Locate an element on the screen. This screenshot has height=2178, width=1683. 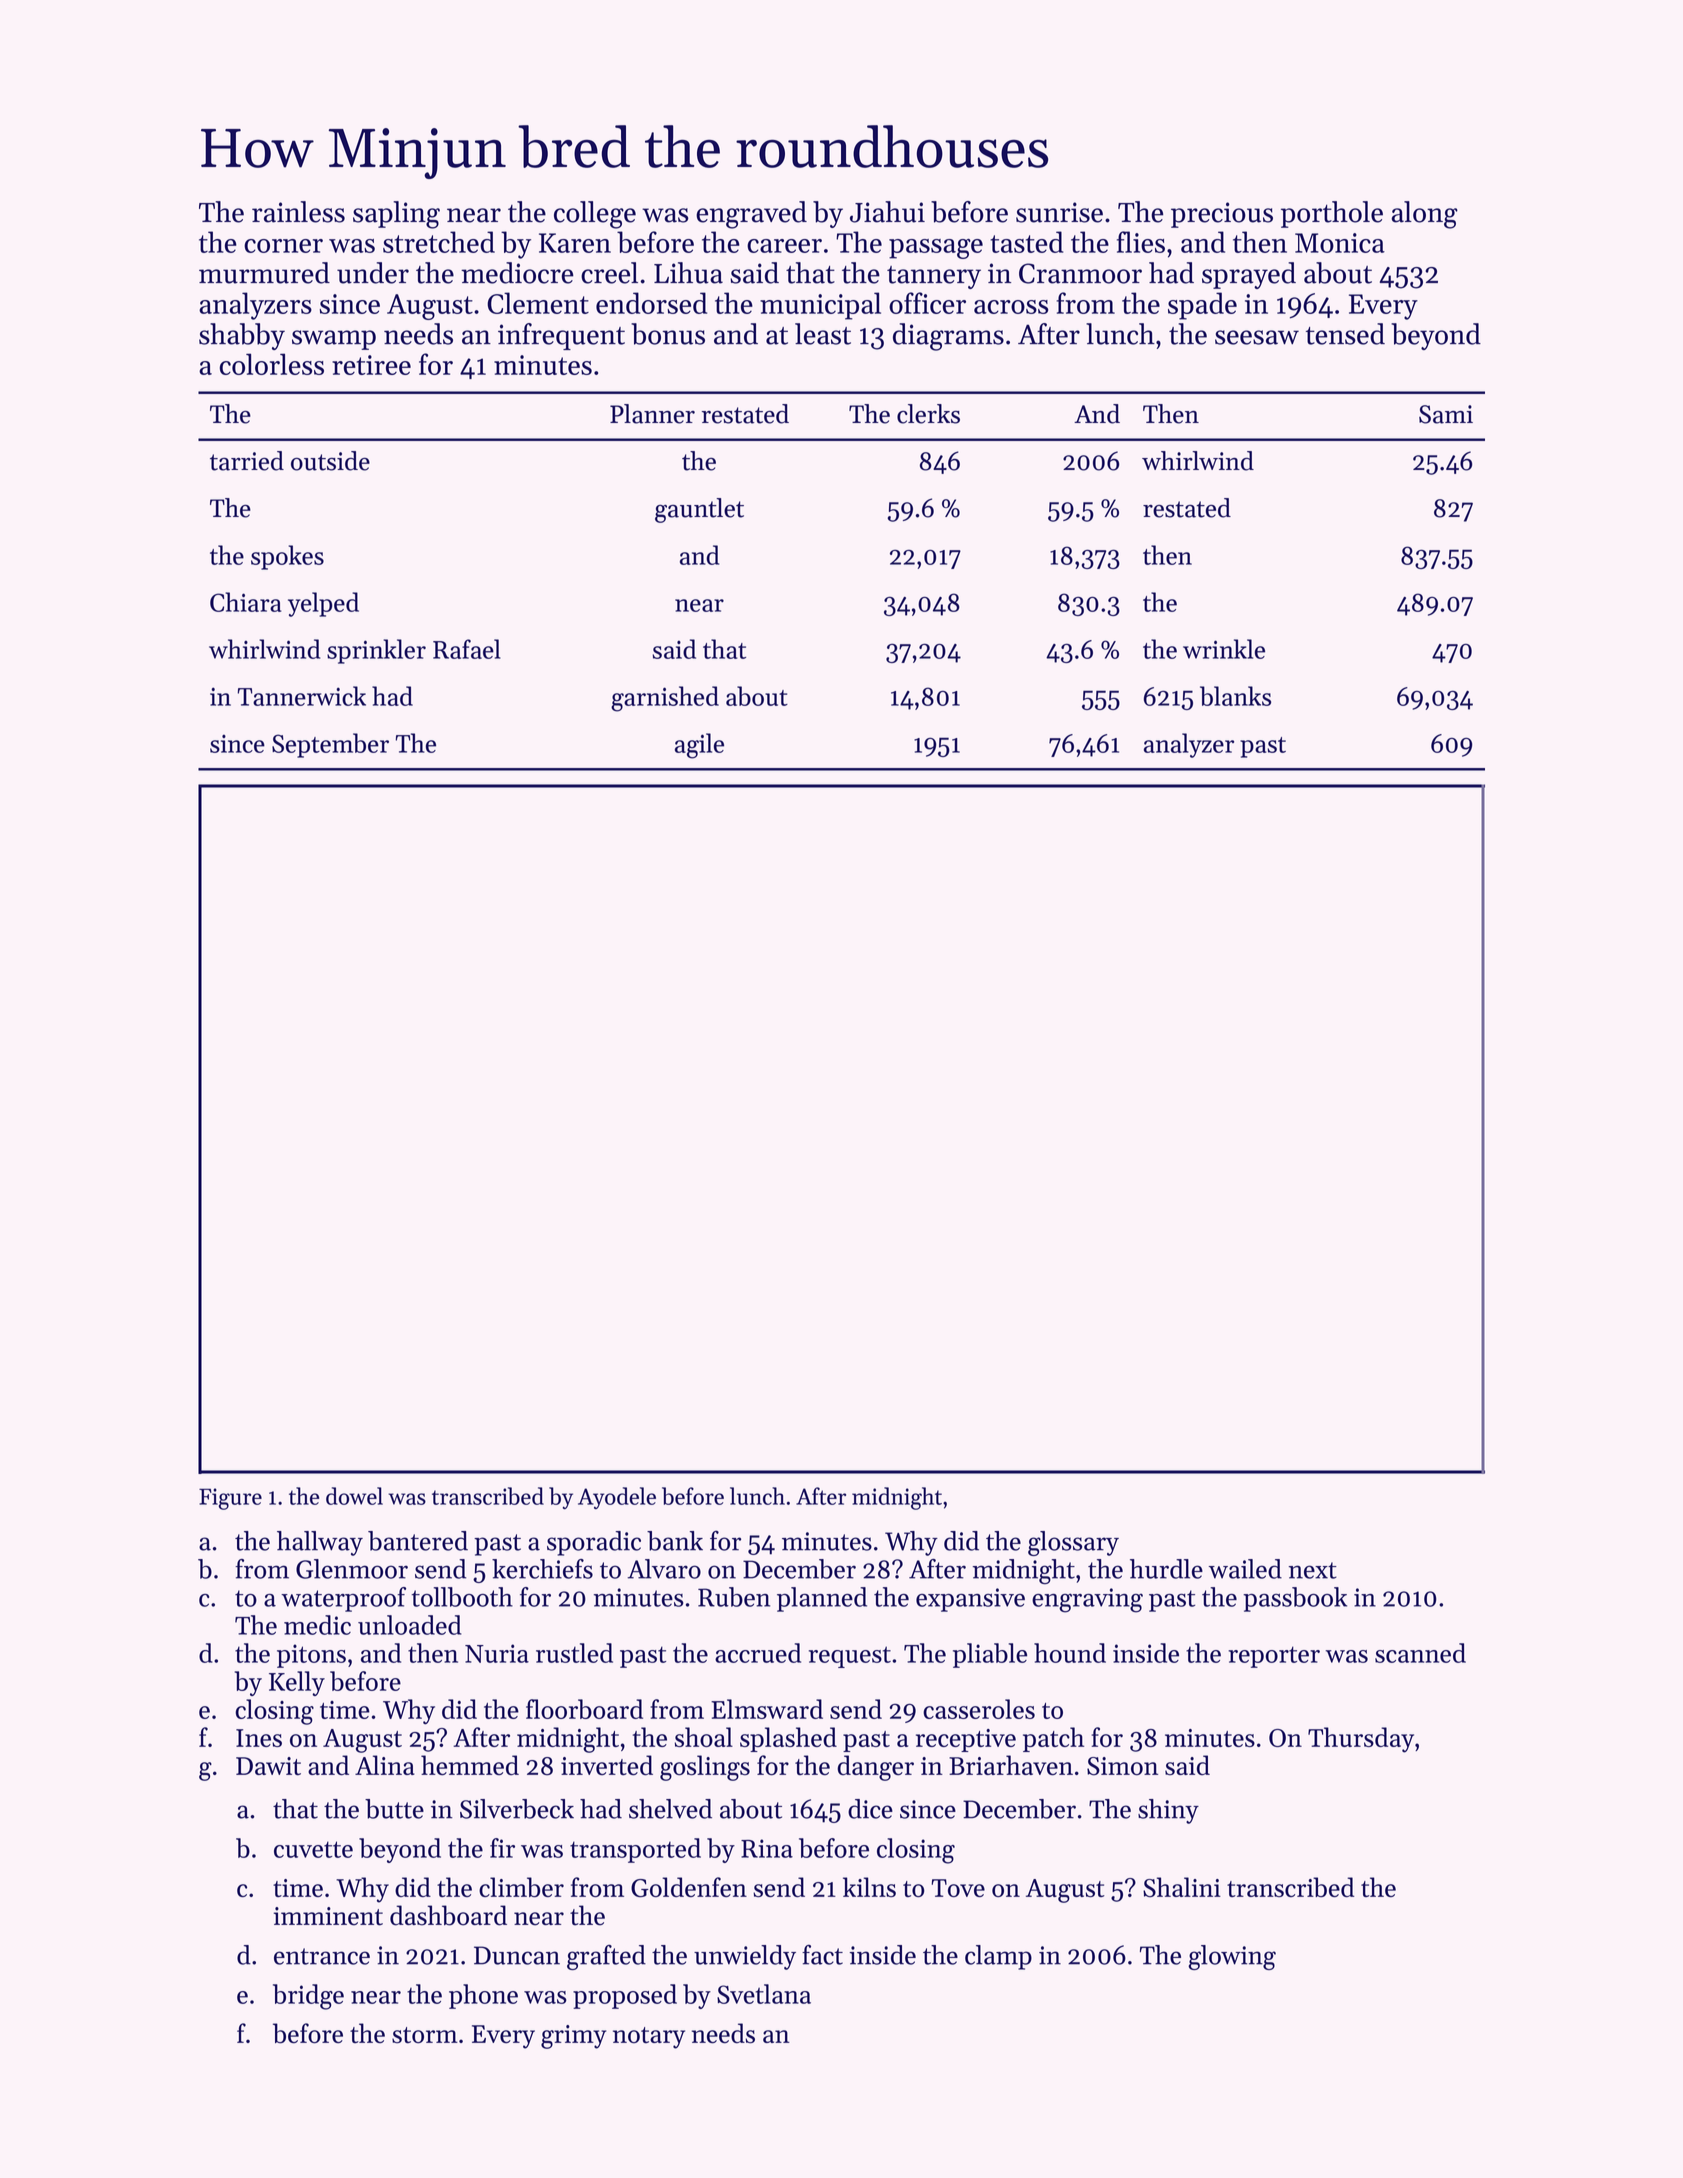
wrinkle is located at coordinates (1224, 649).
